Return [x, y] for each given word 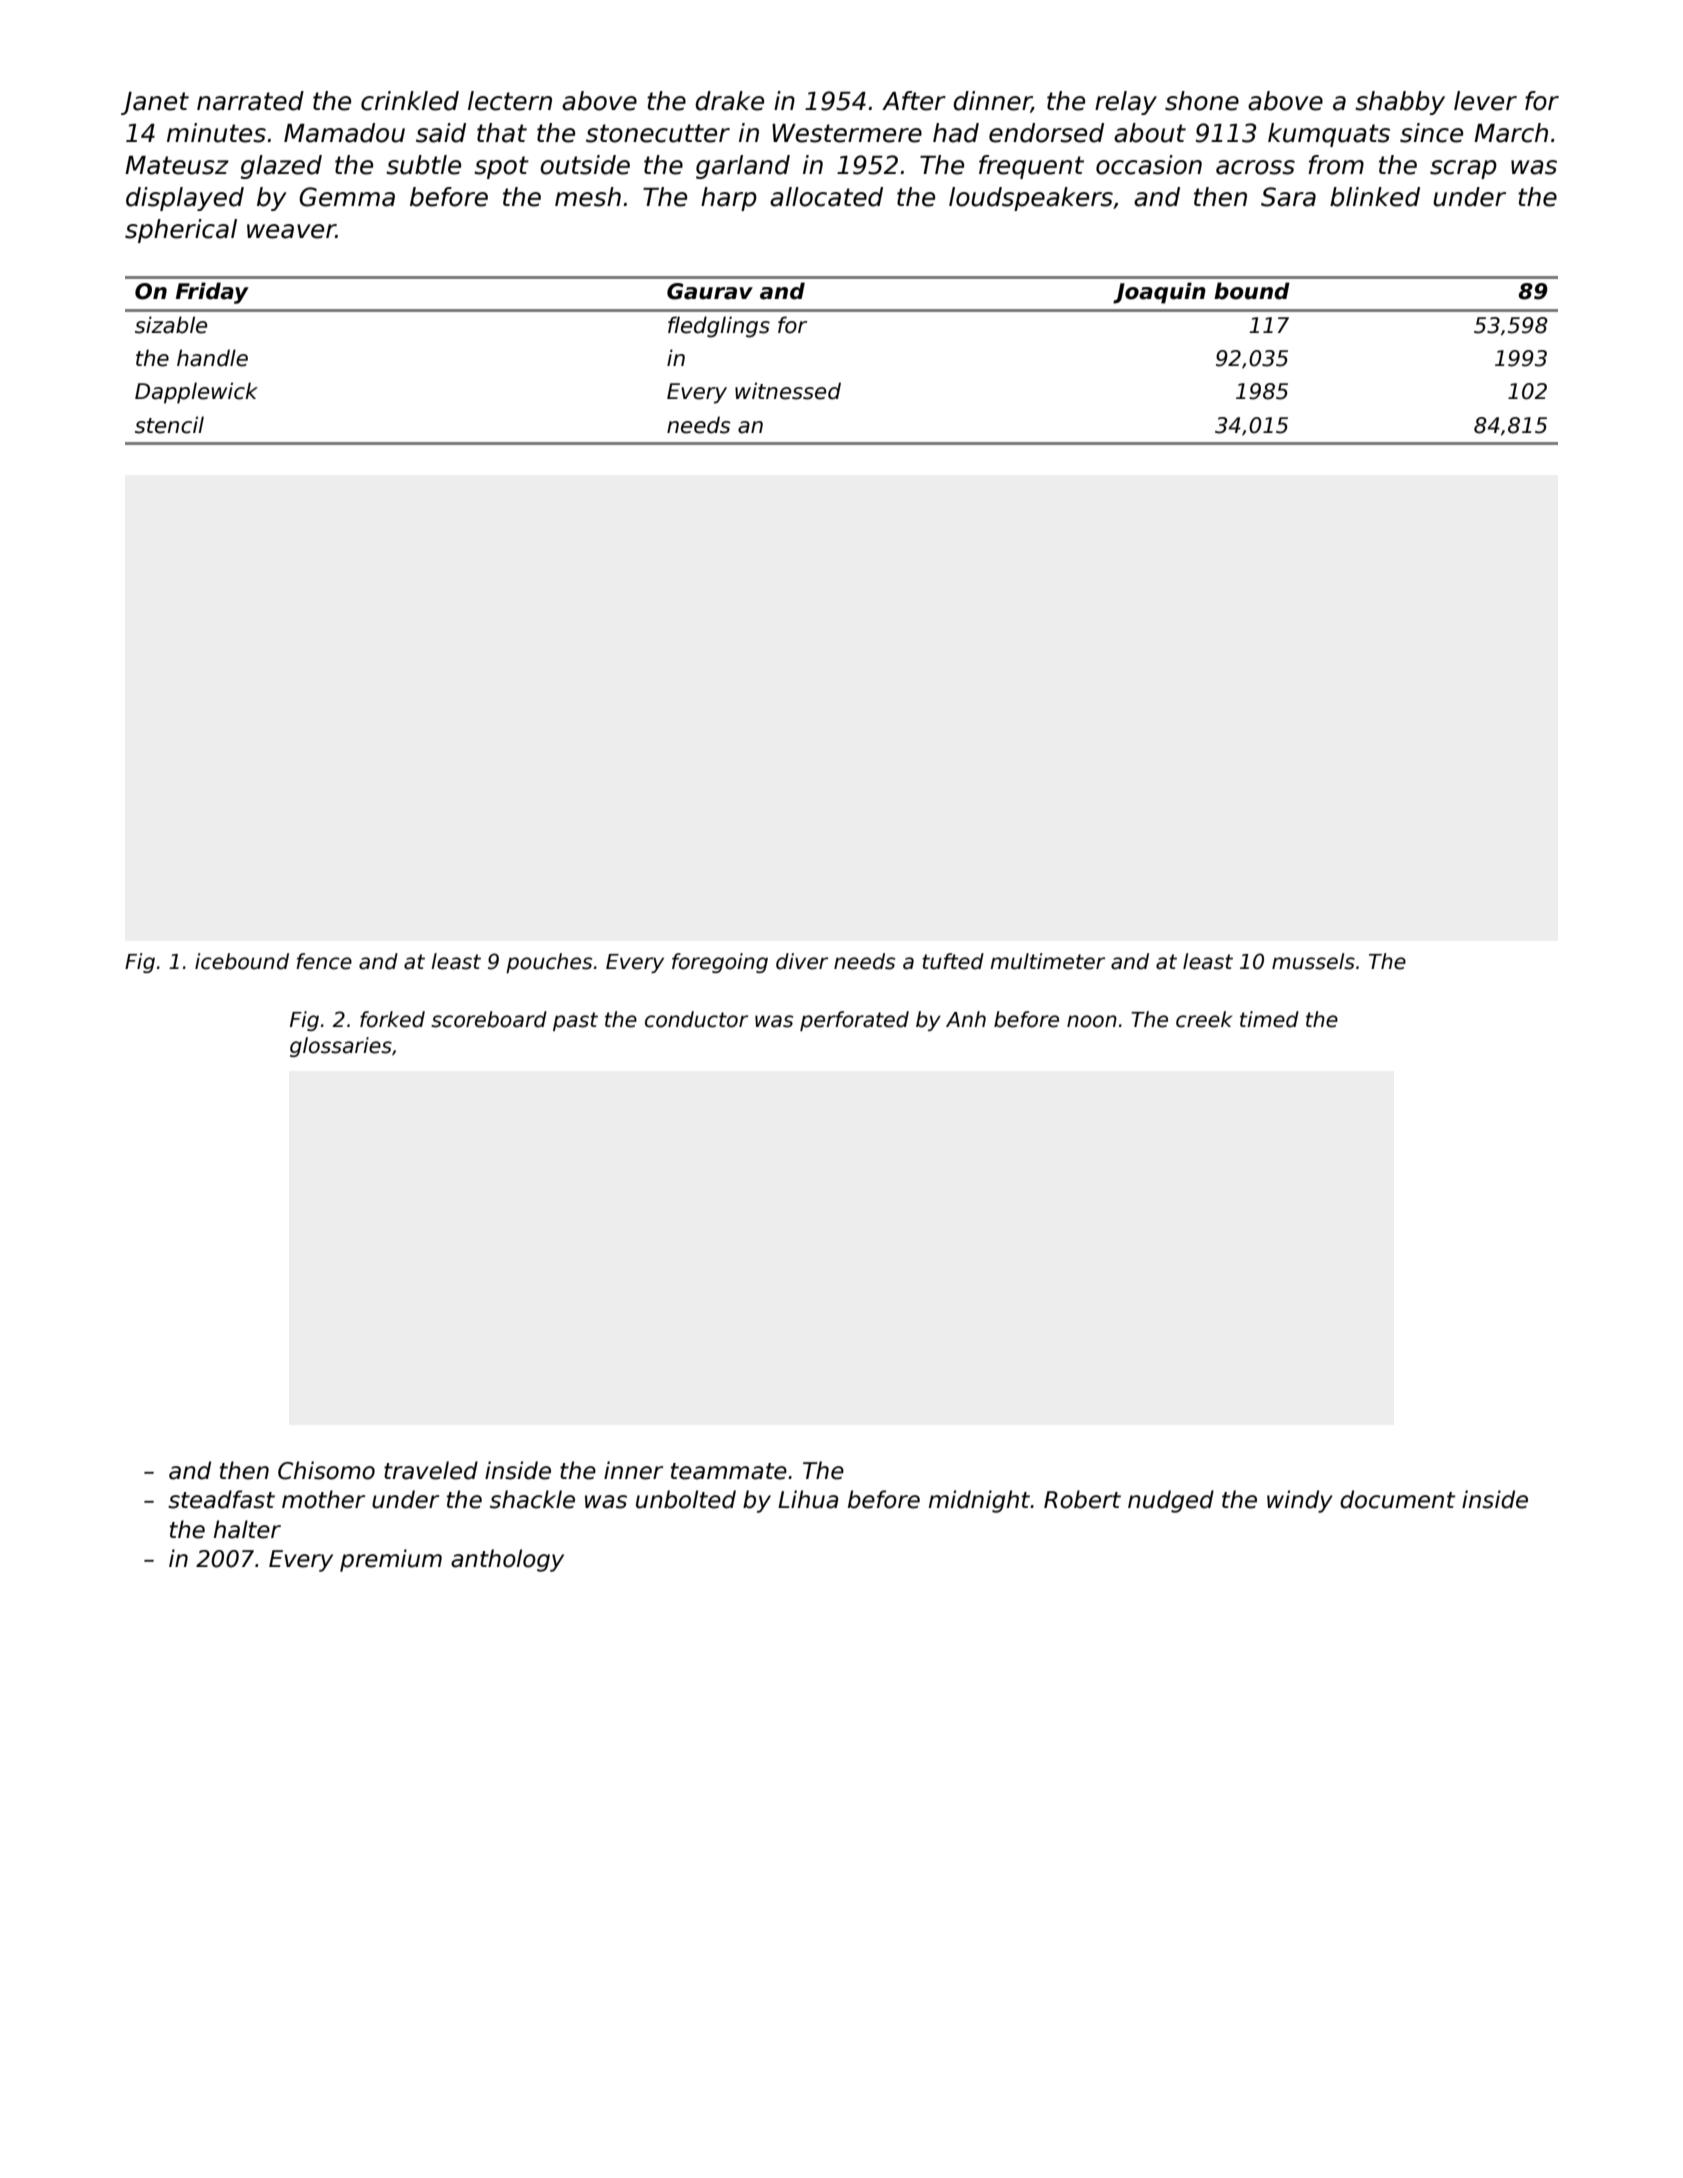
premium [391, 1560]
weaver [291, 231]
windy [1300, 1501]
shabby [1400, 103]
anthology [507, 1560]
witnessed [788, 391]
